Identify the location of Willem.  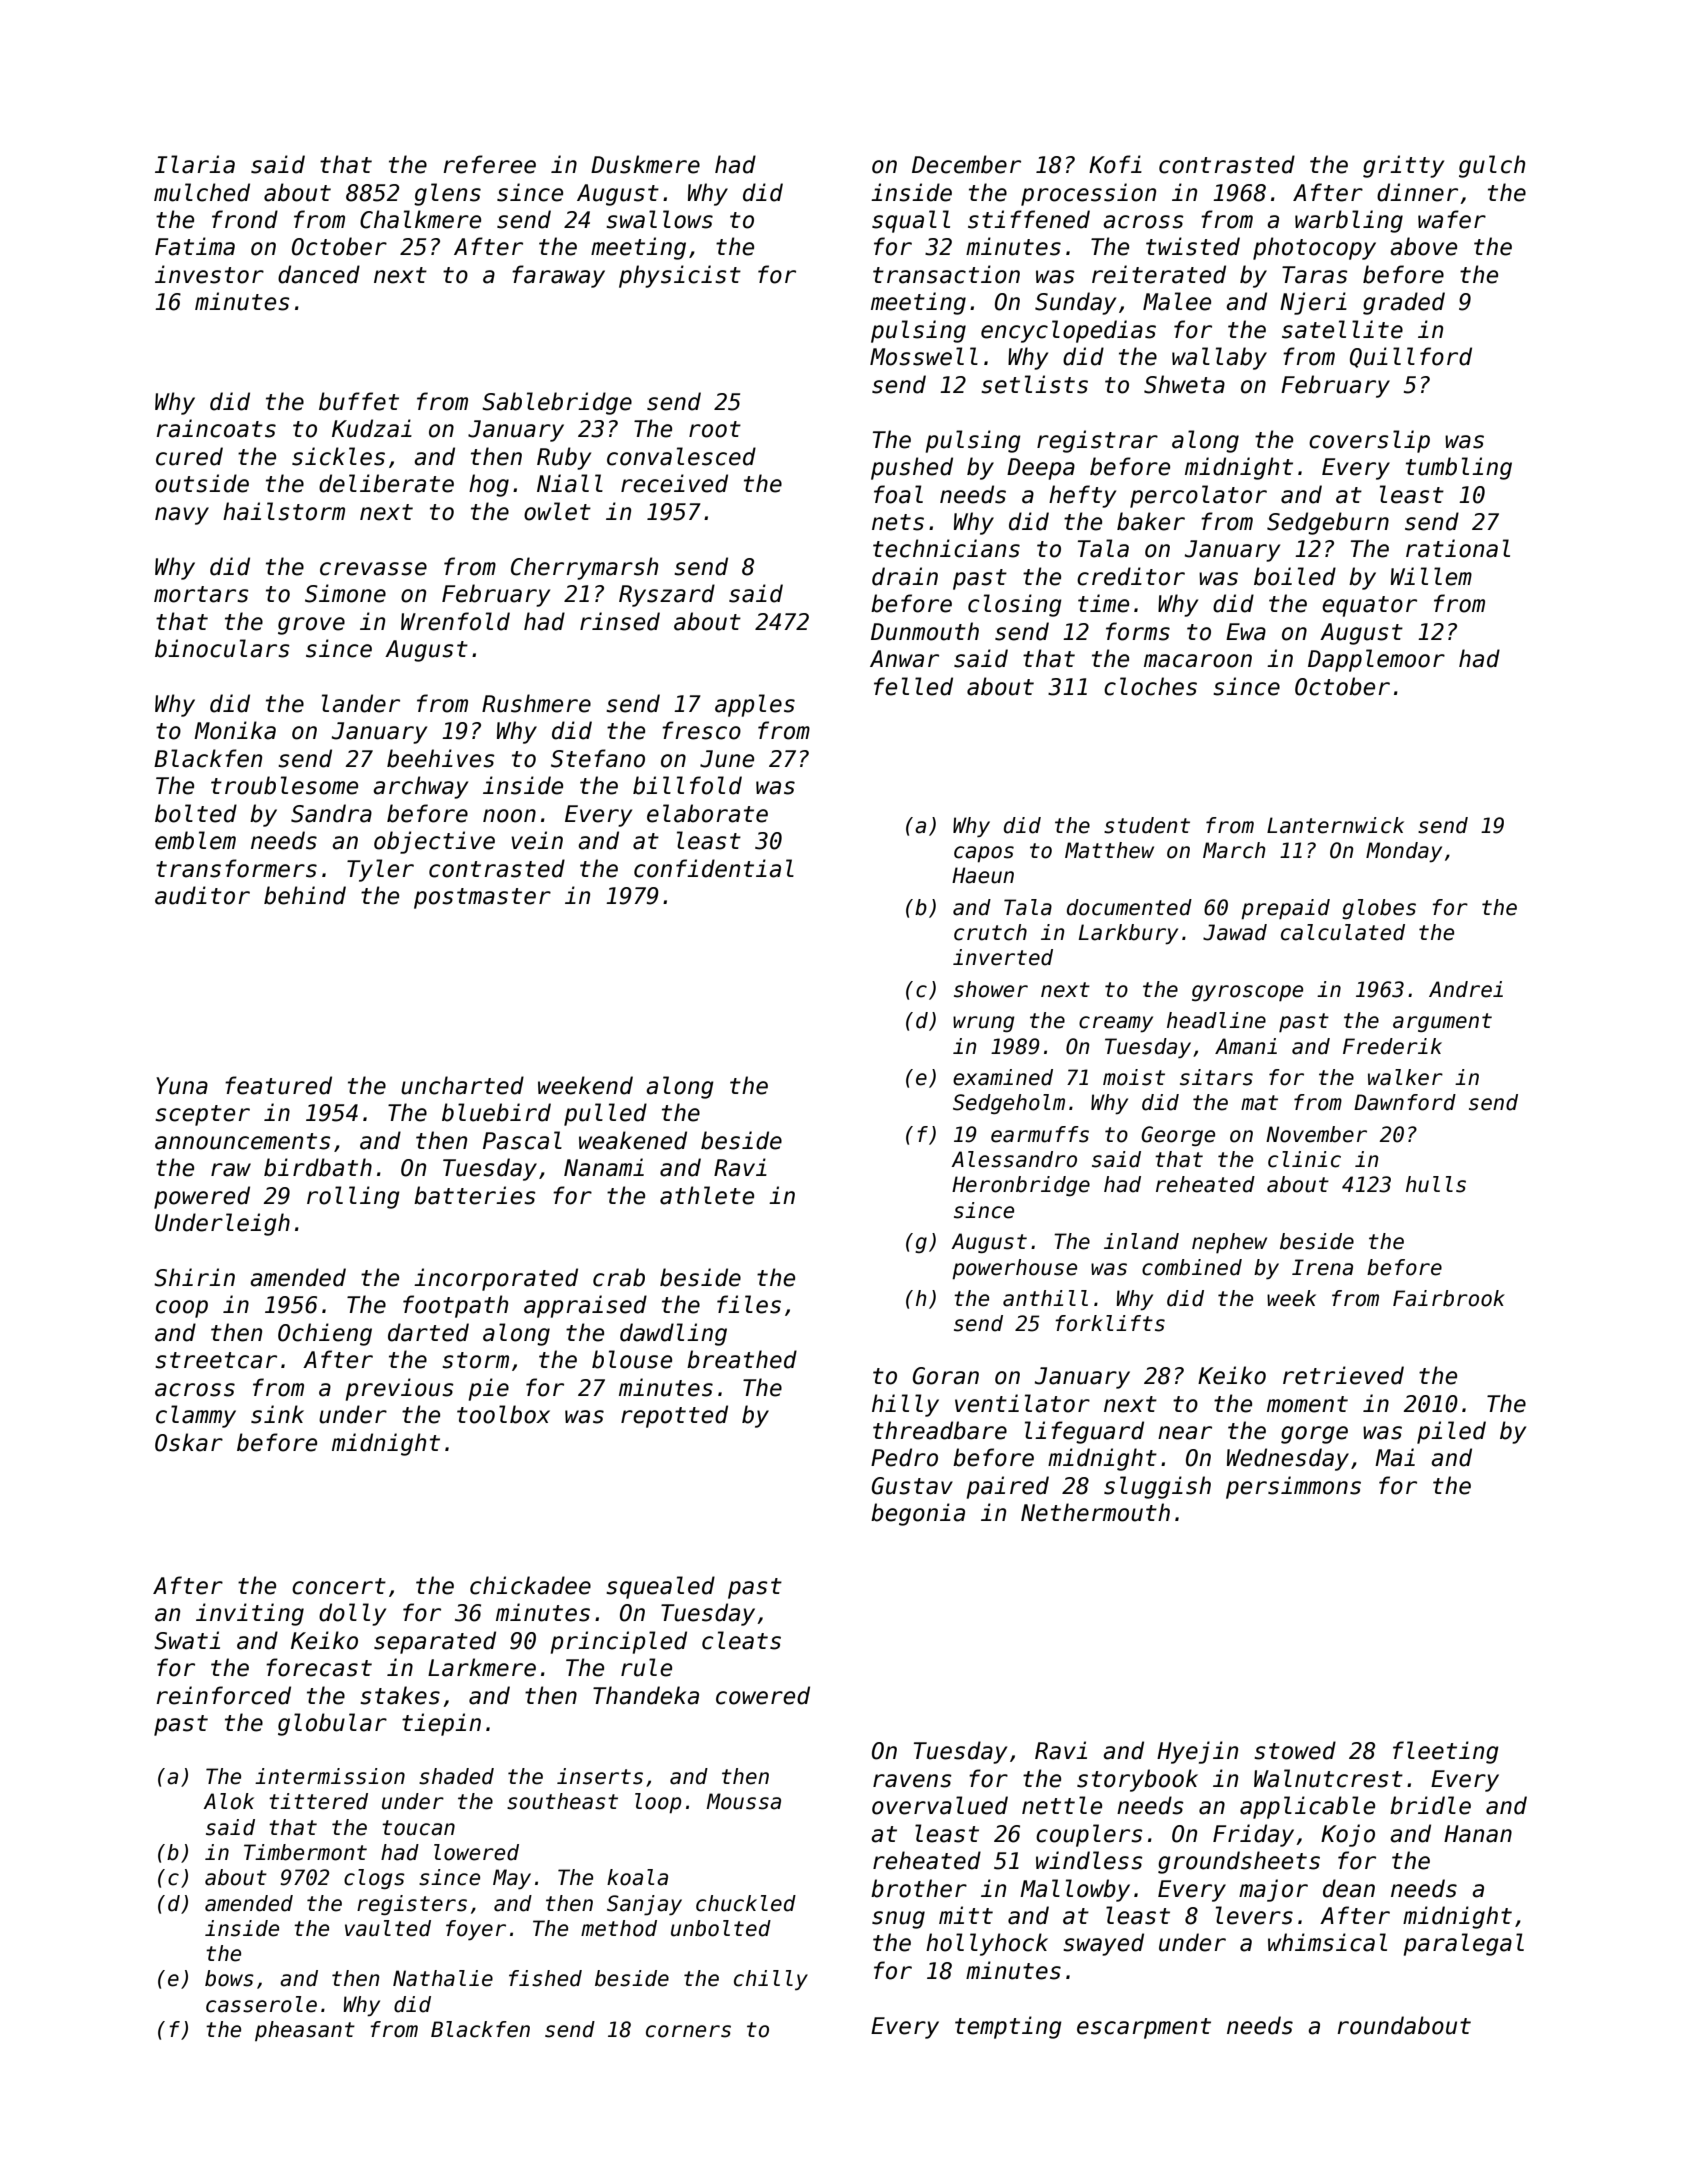
(1431, 576).
